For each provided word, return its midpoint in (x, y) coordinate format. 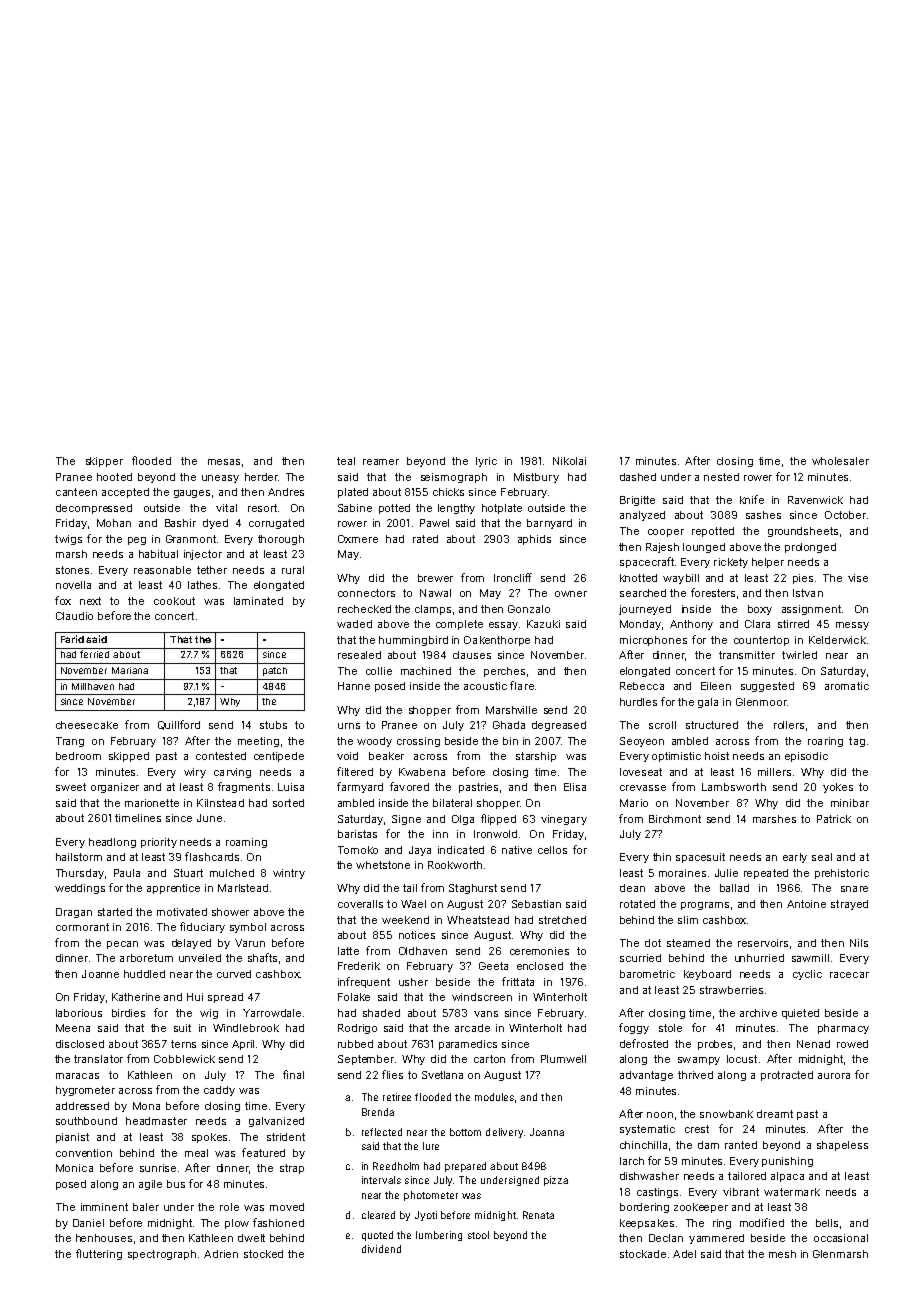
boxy (760, 610)
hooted (114, 477)
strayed (849, 905)
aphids (534, 540)
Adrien (221, 1254)
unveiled (200, 958)
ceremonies (539, 951)
